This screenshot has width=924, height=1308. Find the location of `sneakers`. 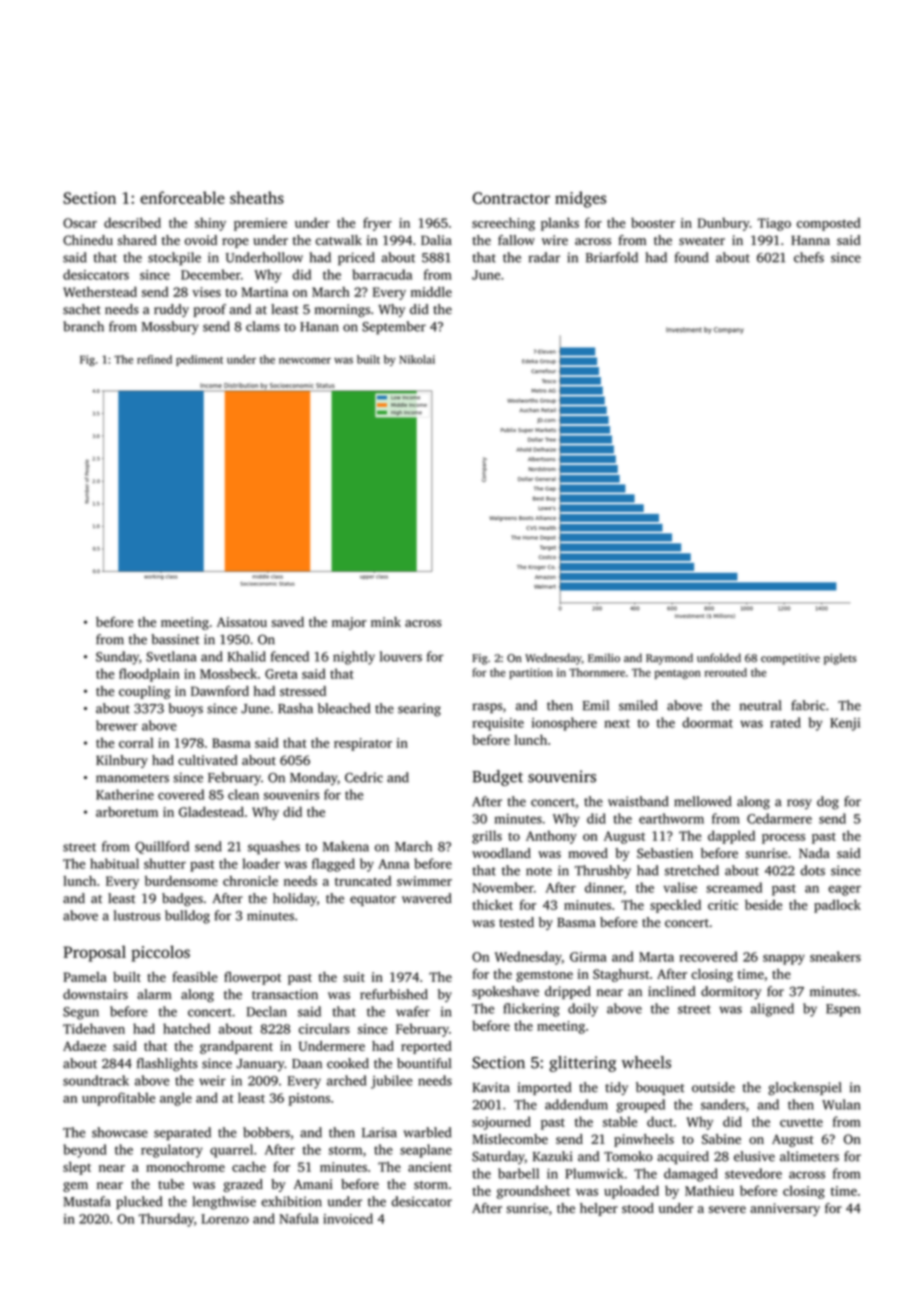

sneakers is located at coordinates (835, 956).
